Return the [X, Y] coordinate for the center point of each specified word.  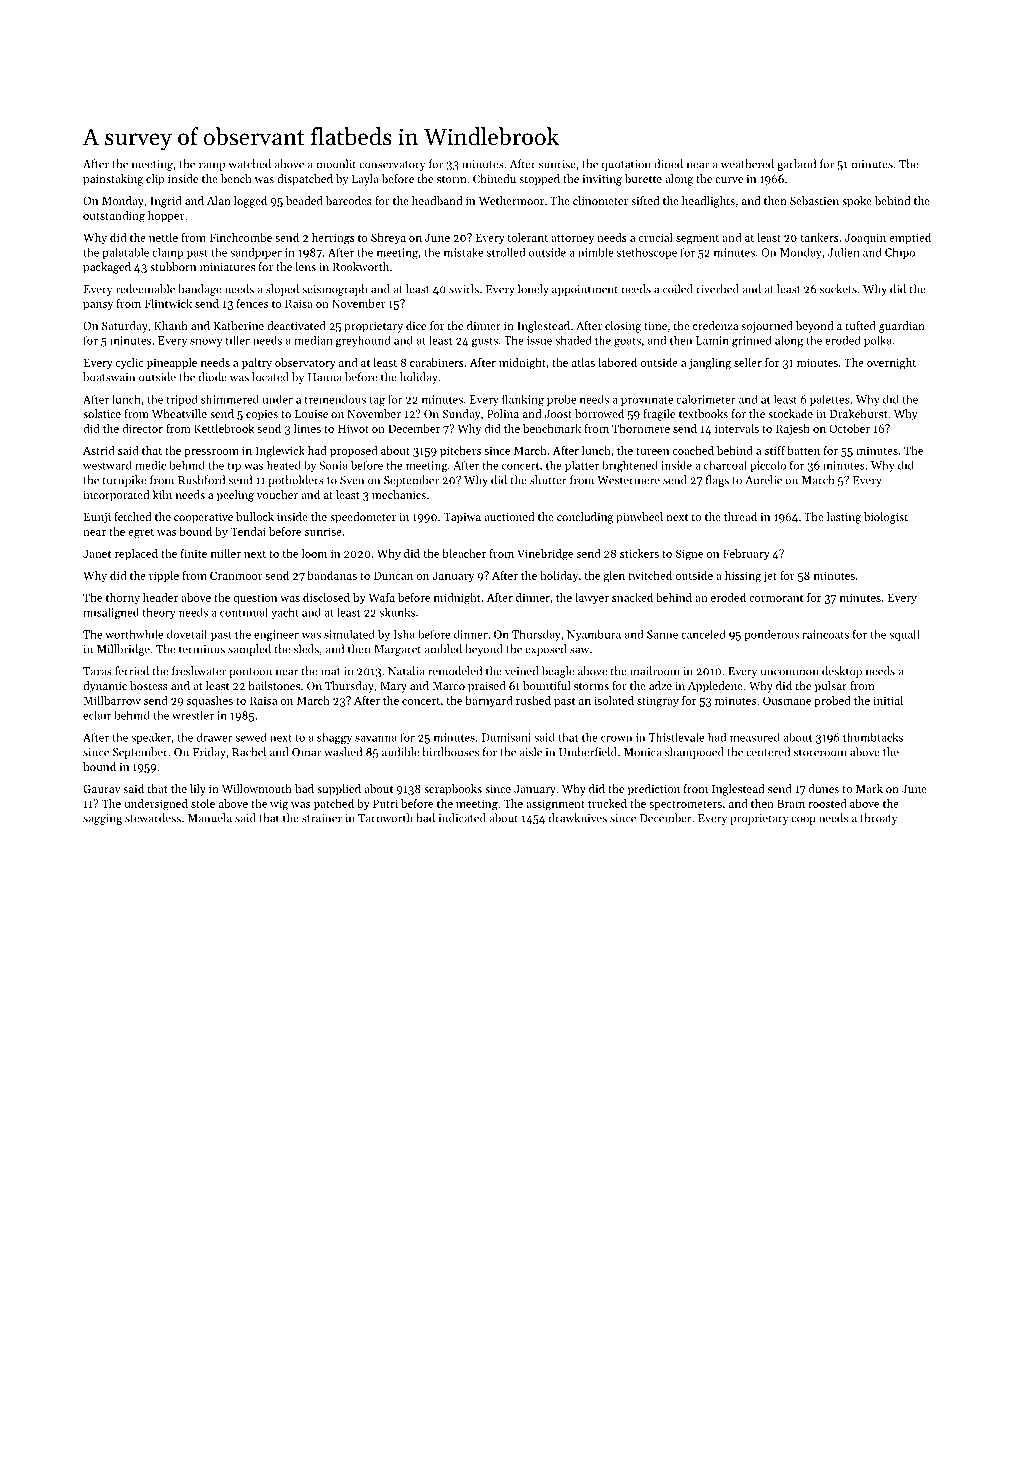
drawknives [578, 818]
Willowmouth [257, 788]
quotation [626, 165]
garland [796, 165]
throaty [879, 819]
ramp [212, 166]
